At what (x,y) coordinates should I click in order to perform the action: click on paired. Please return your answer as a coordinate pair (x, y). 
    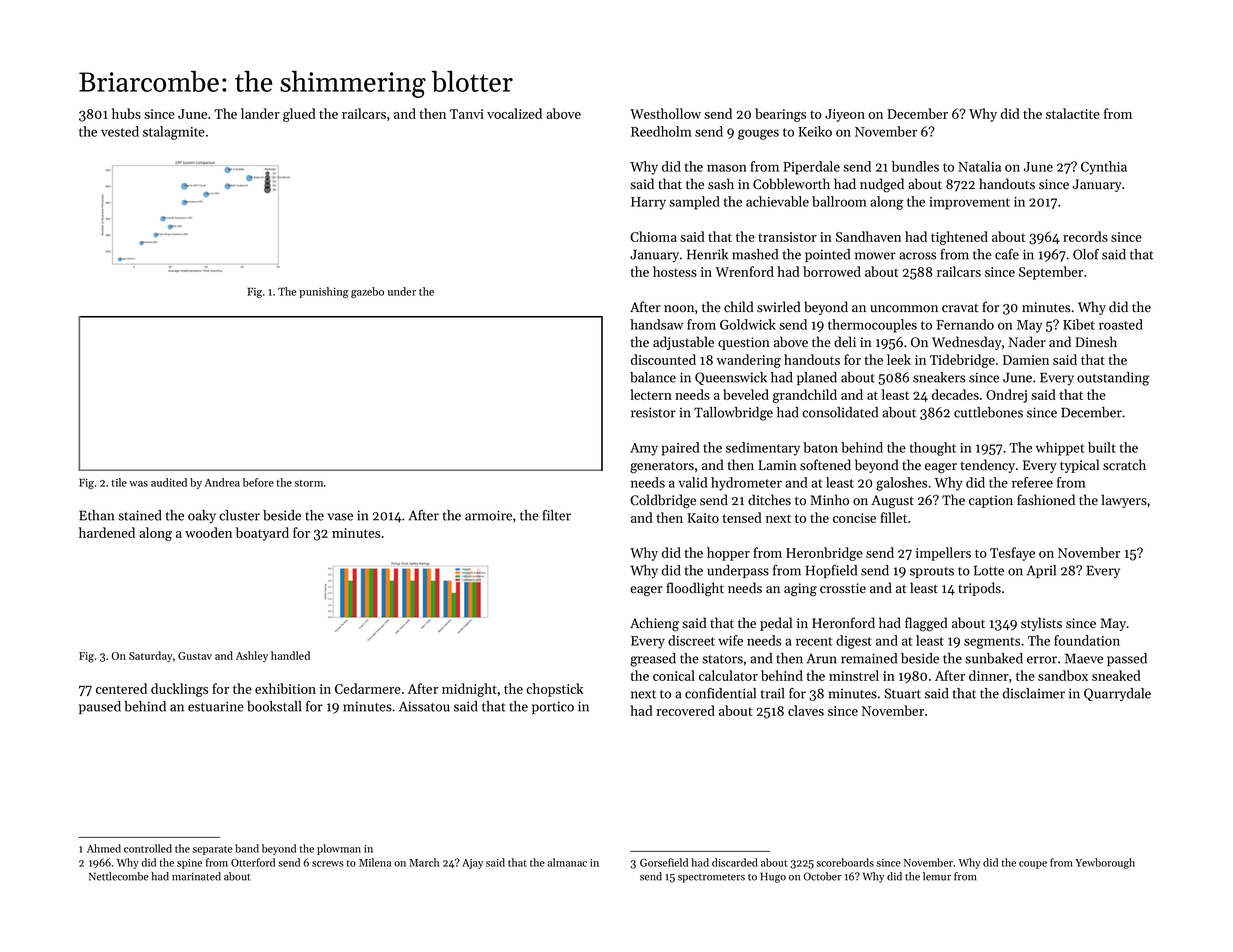
    Looking at the image, I should click on (680, 449).
